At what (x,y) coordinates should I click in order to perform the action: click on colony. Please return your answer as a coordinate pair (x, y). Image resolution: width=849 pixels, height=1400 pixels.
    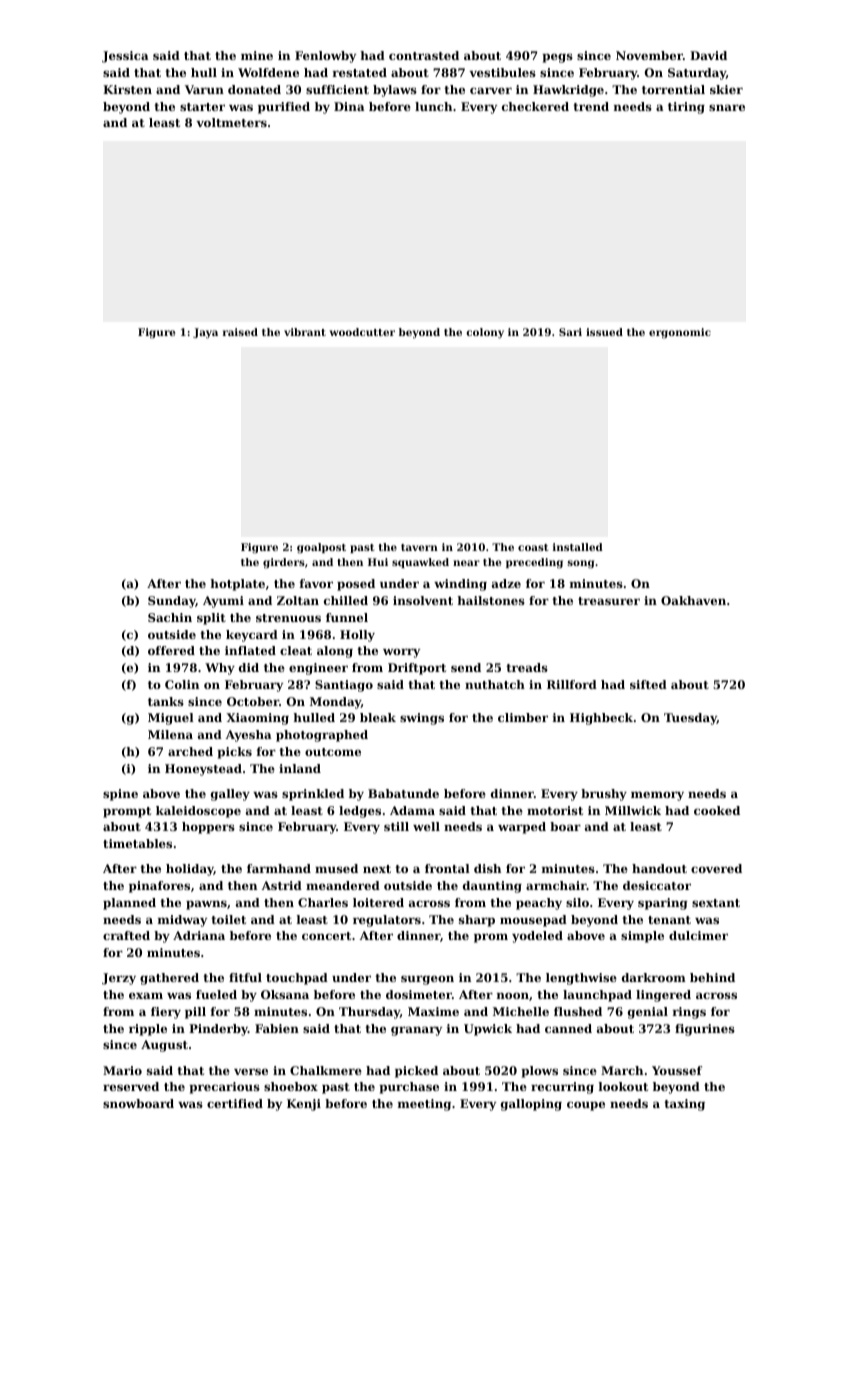
    Looking at the image, I should click on (485, 333).
